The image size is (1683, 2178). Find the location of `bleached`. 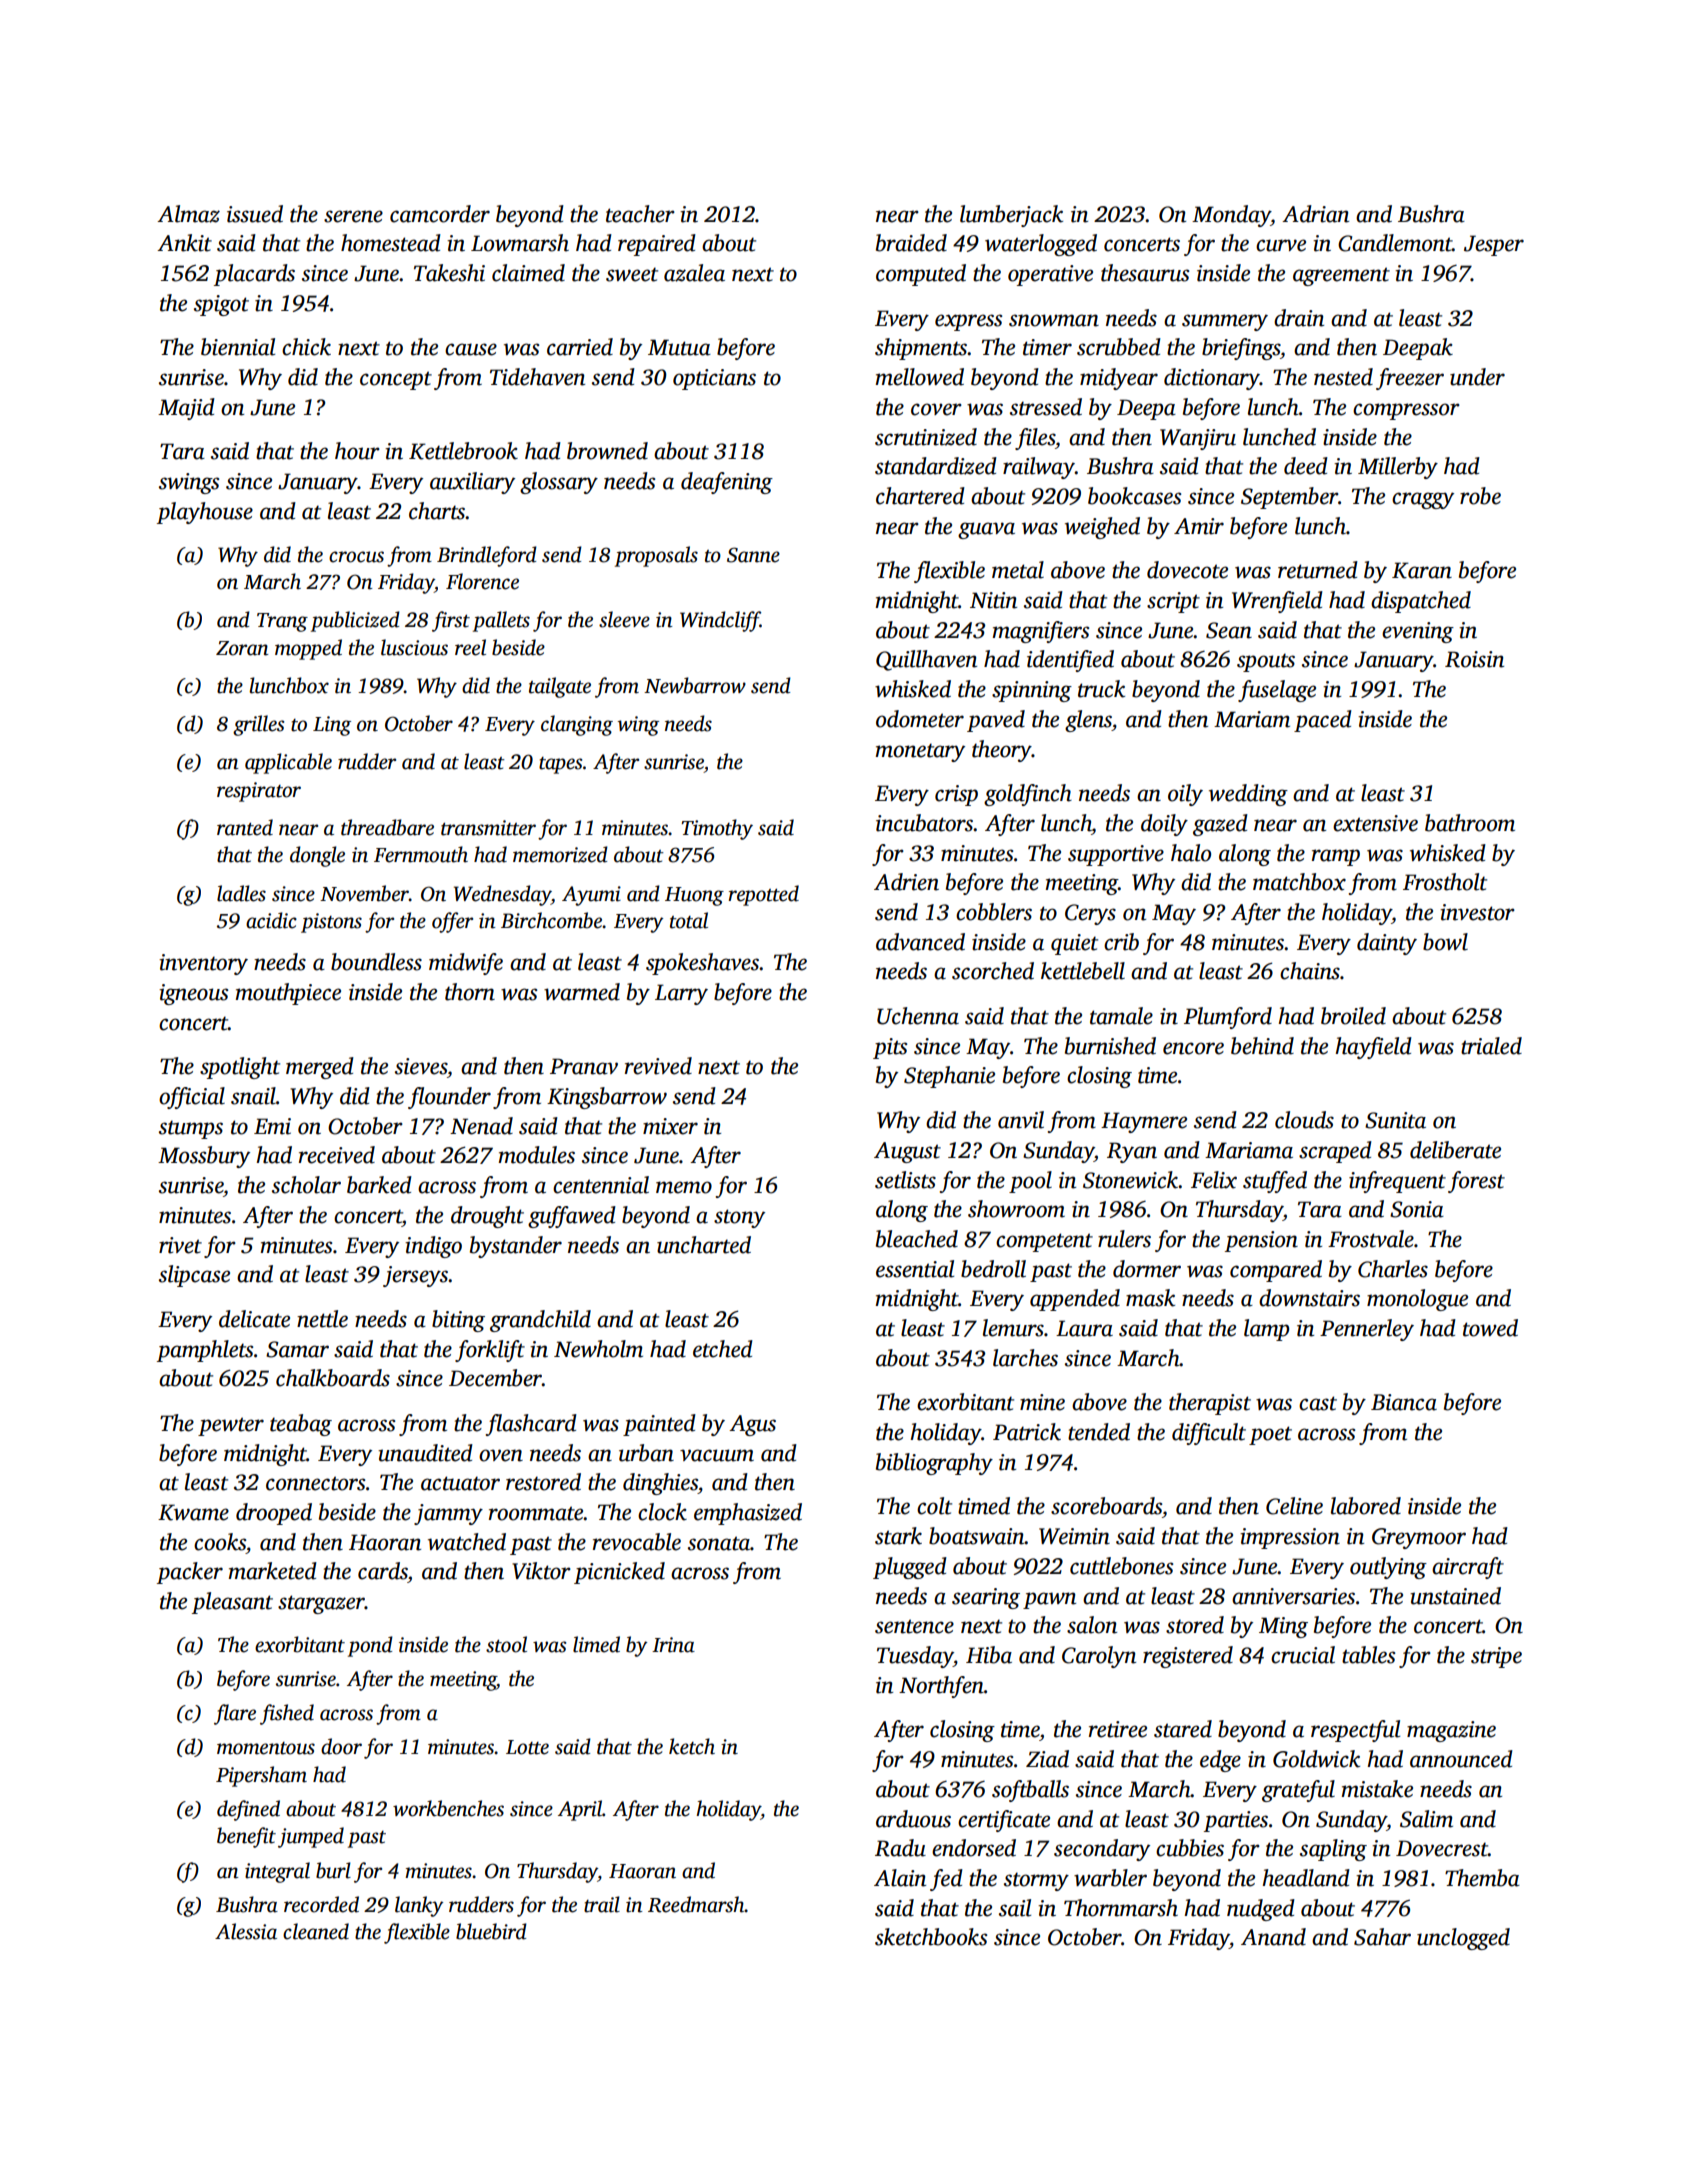

bleached is located at coordinates (917, 1239).
